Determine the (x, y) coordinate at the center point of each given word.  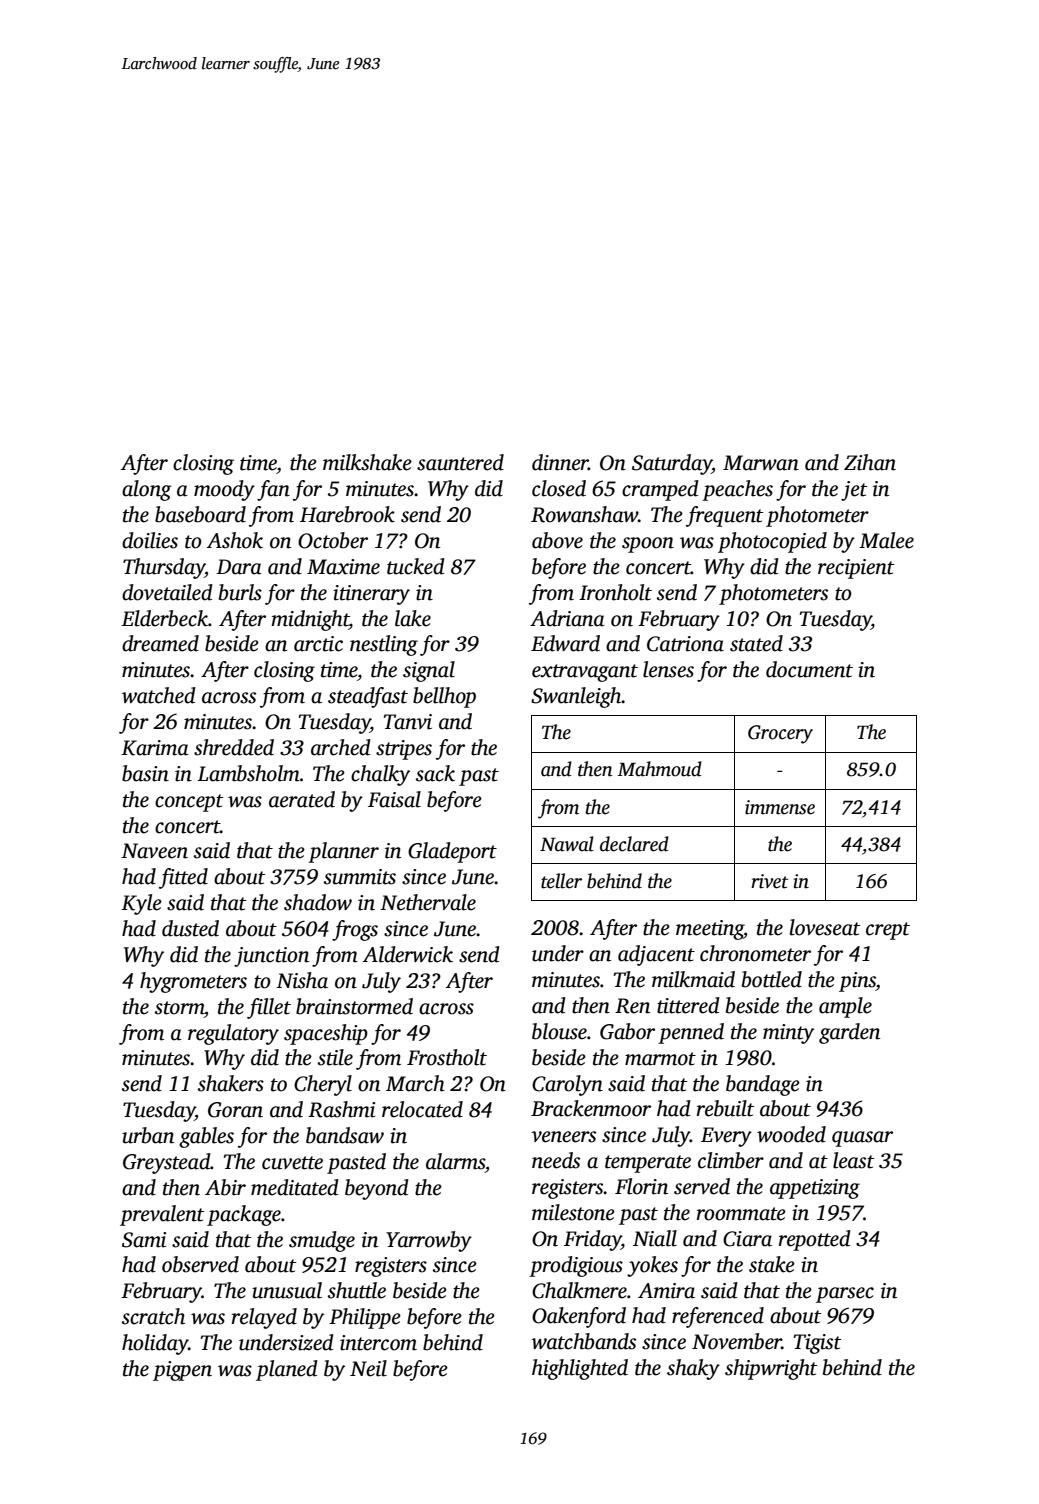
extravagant (585, 673)
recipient (856, 569)
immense (780, 807)
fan (273, 490)
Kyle (141, 904)
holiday (155, 1344)
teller (561, 881)
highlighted (580, 1369)
